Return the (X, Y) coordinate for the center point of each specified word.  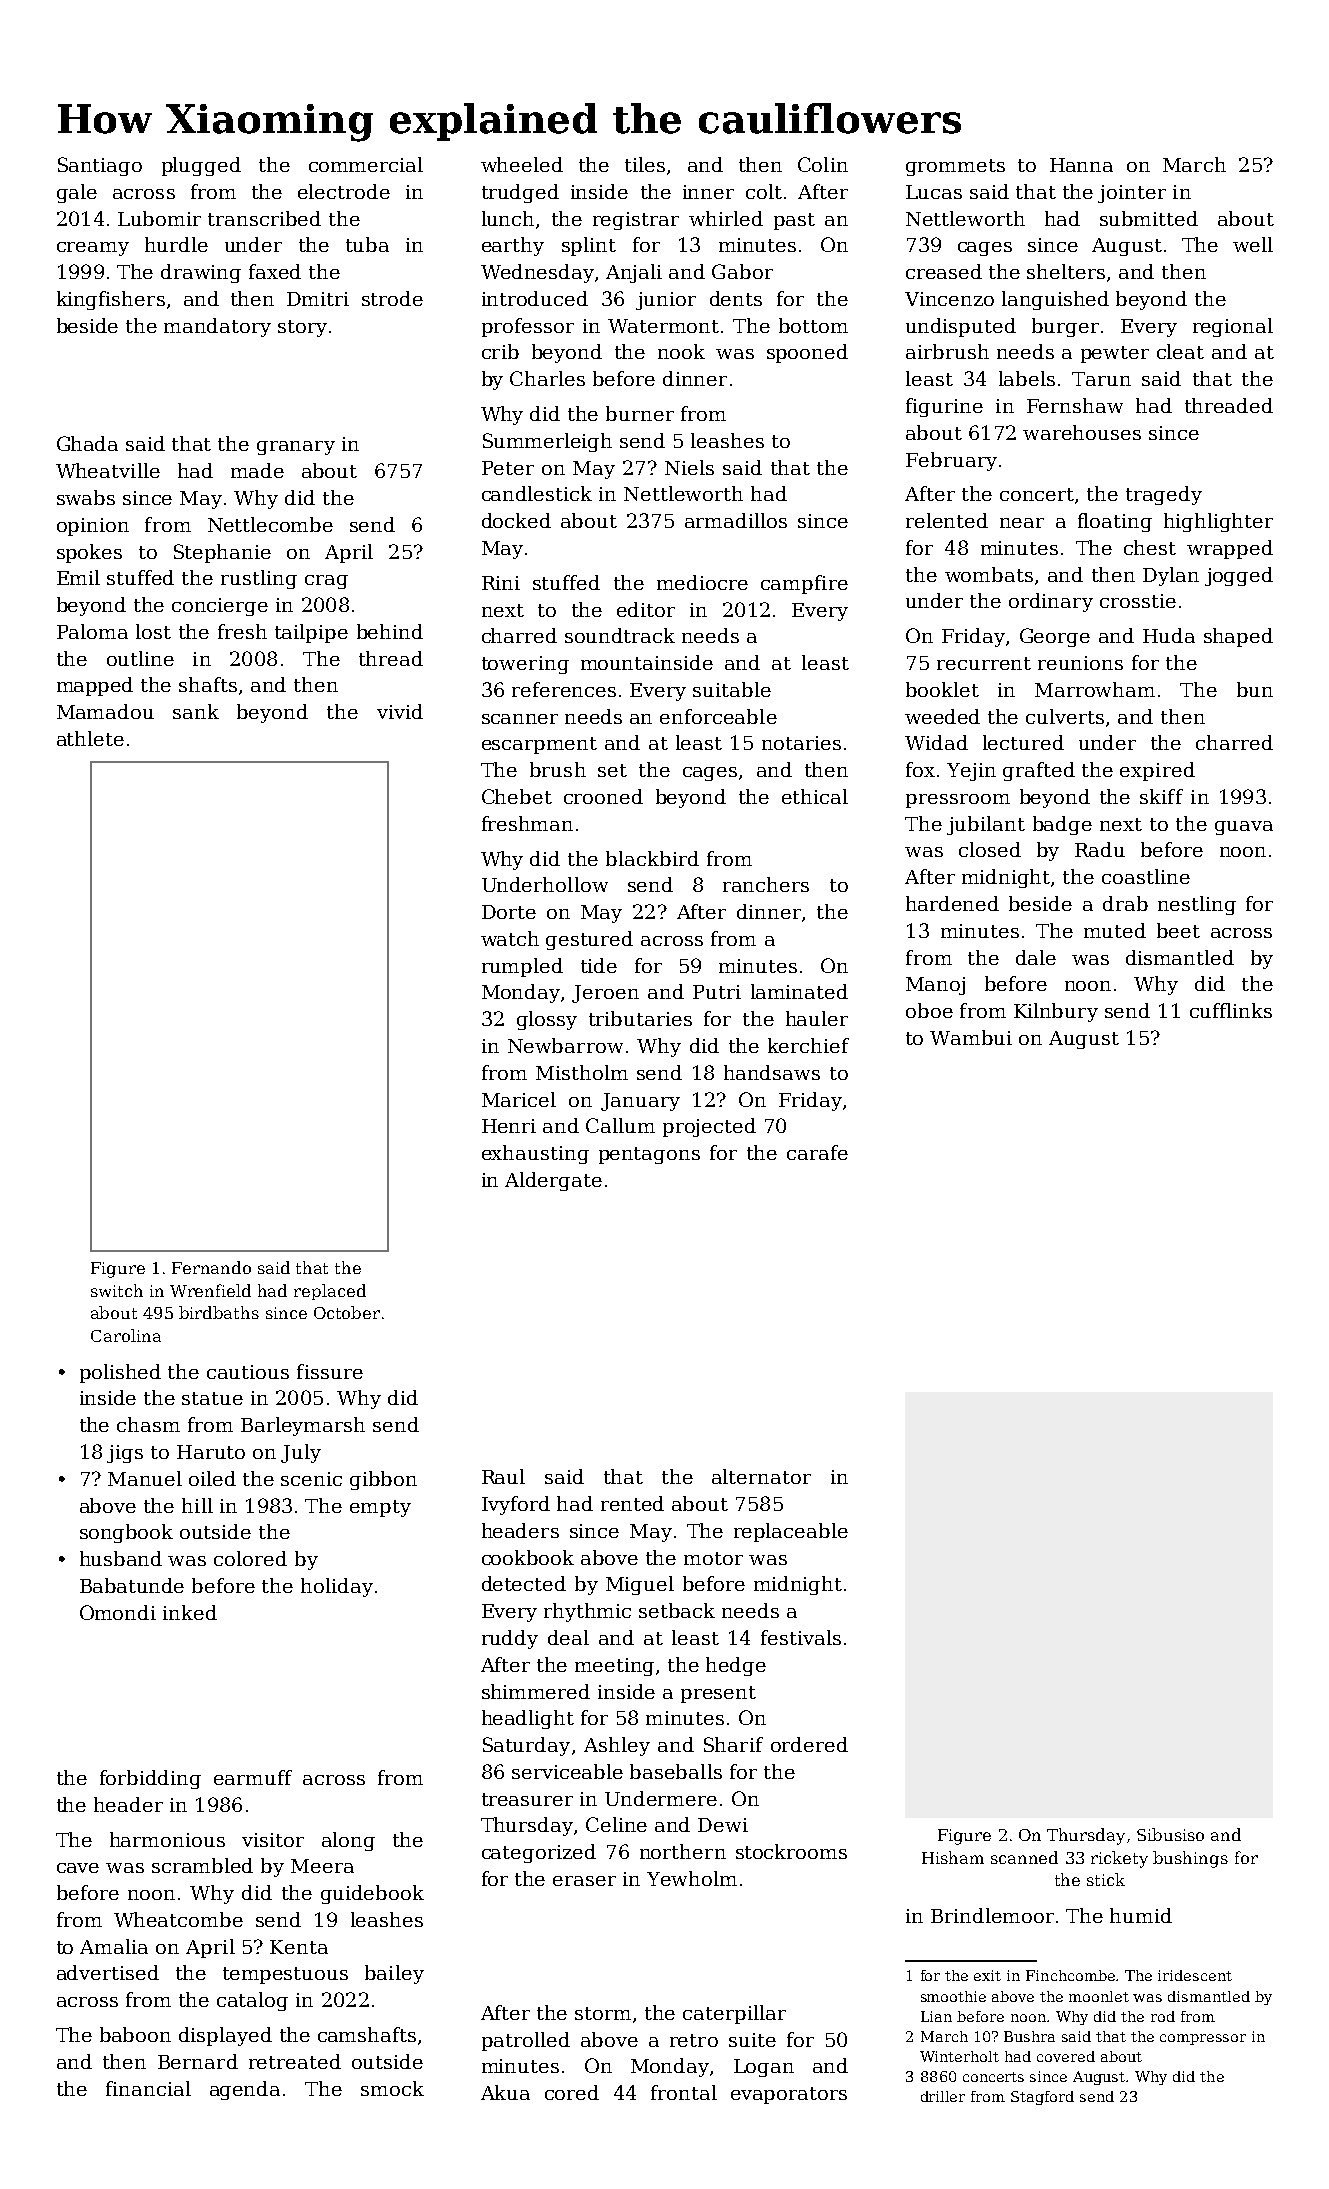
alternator (761, 1476)
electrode (344, 191)
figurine (944, 407)
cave (78, 1868)
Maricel (519, 1099)
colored (250, 1558)
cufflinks (1231, 1010)
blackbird (652, 858)
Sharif (733, 1744)
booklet (942, 689)
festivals (801, 1637)
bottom (813, 325)
